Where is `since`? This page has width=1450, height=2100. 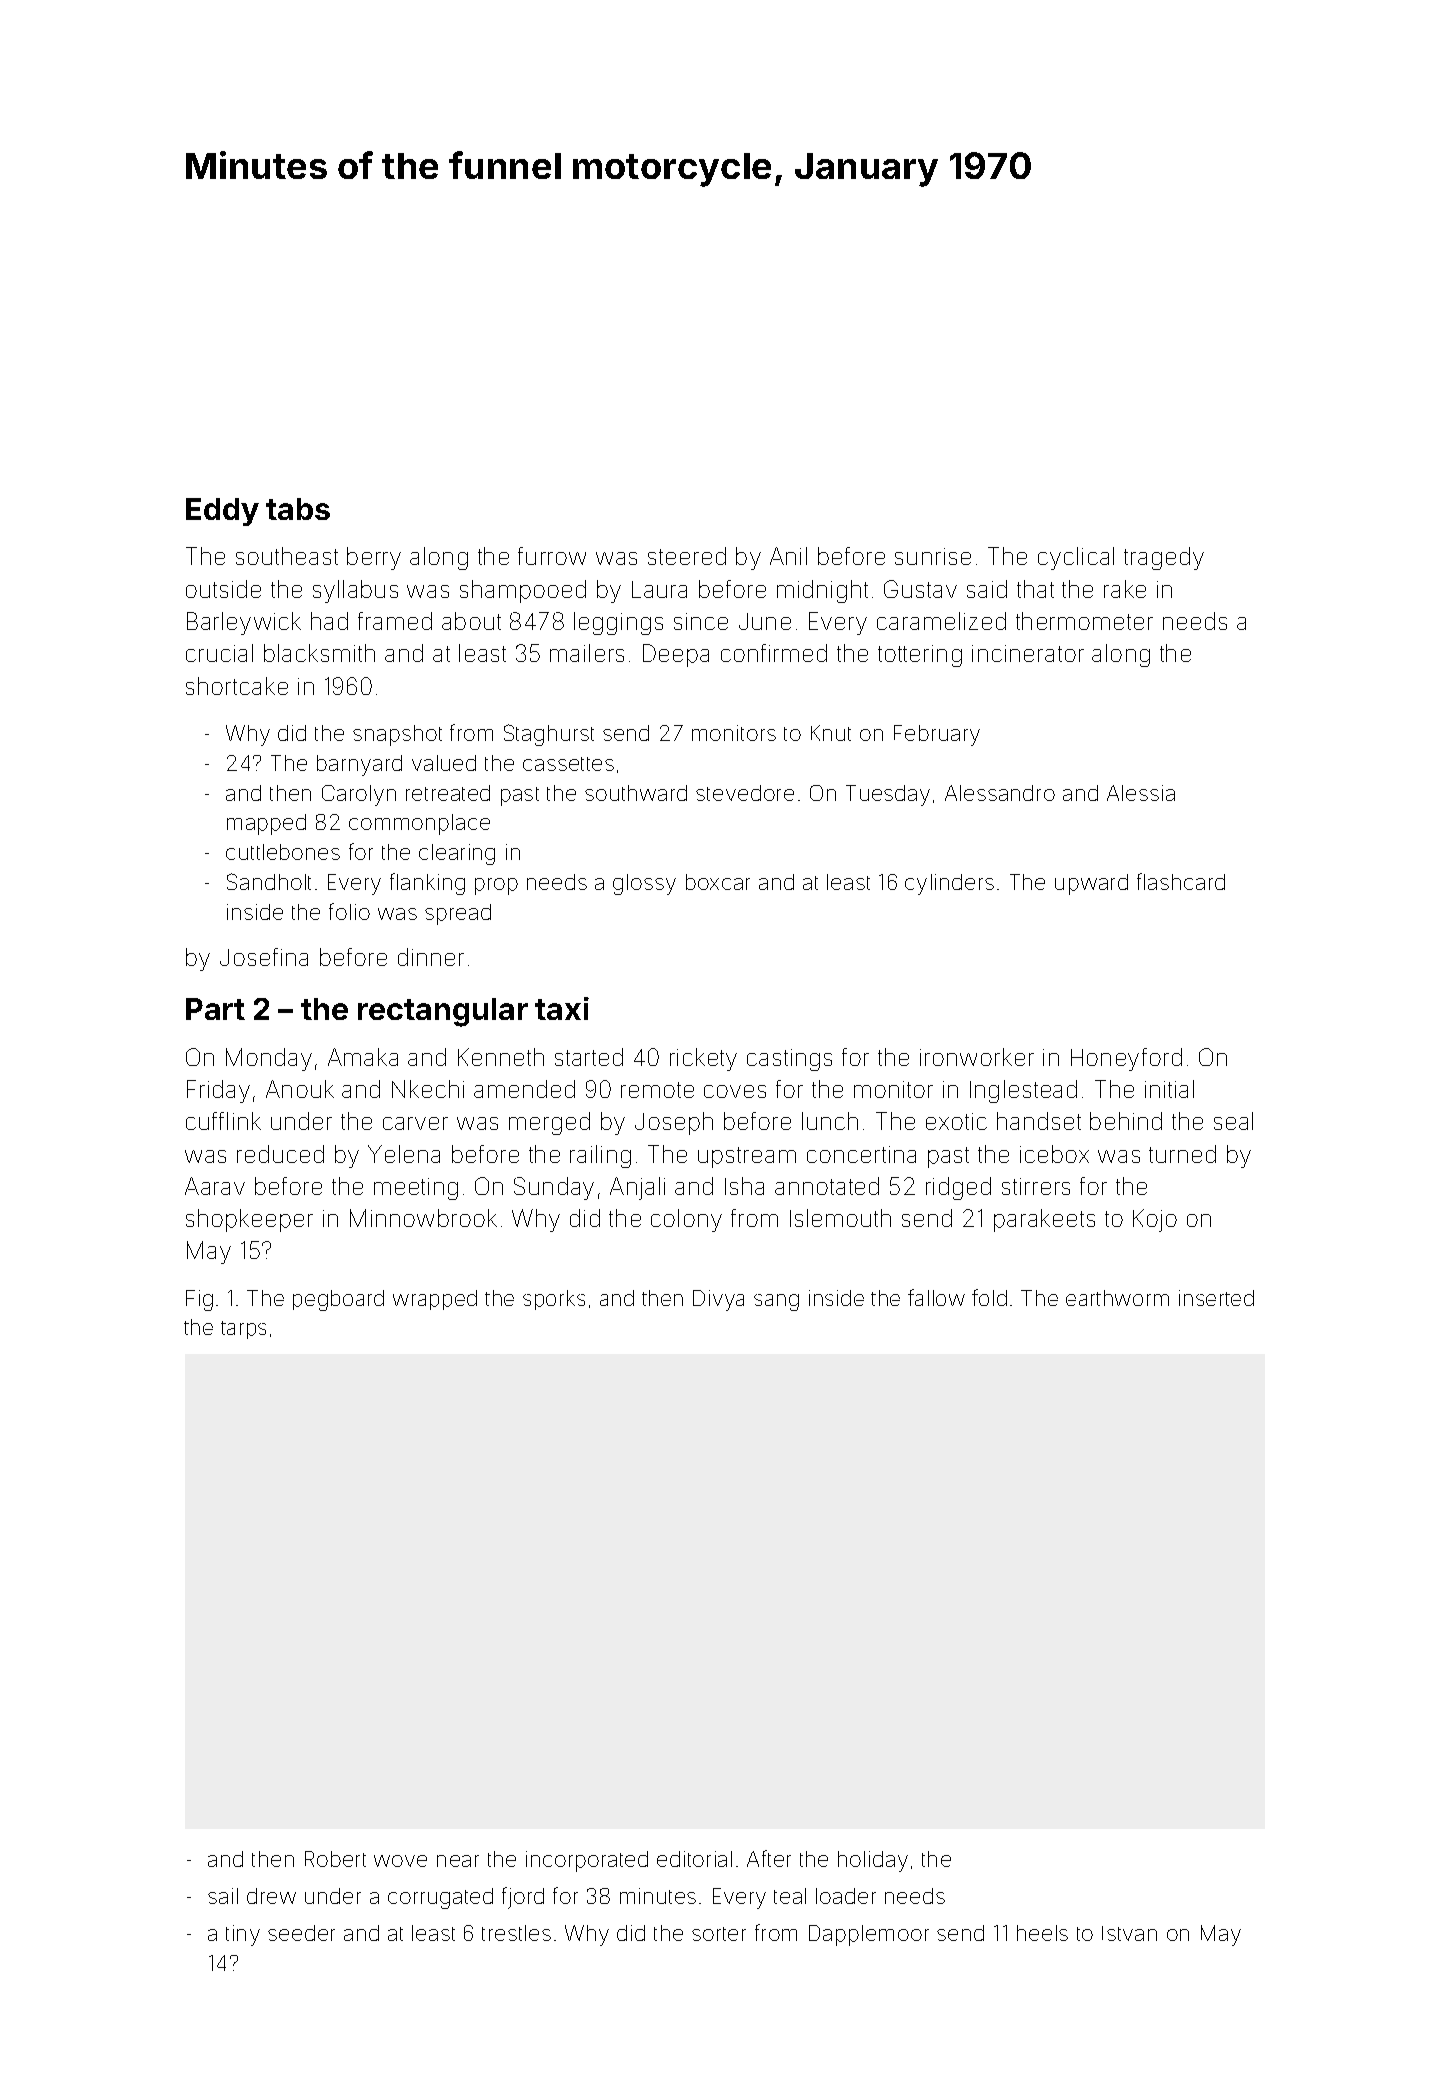
since is located at coordinates (701, 621).
